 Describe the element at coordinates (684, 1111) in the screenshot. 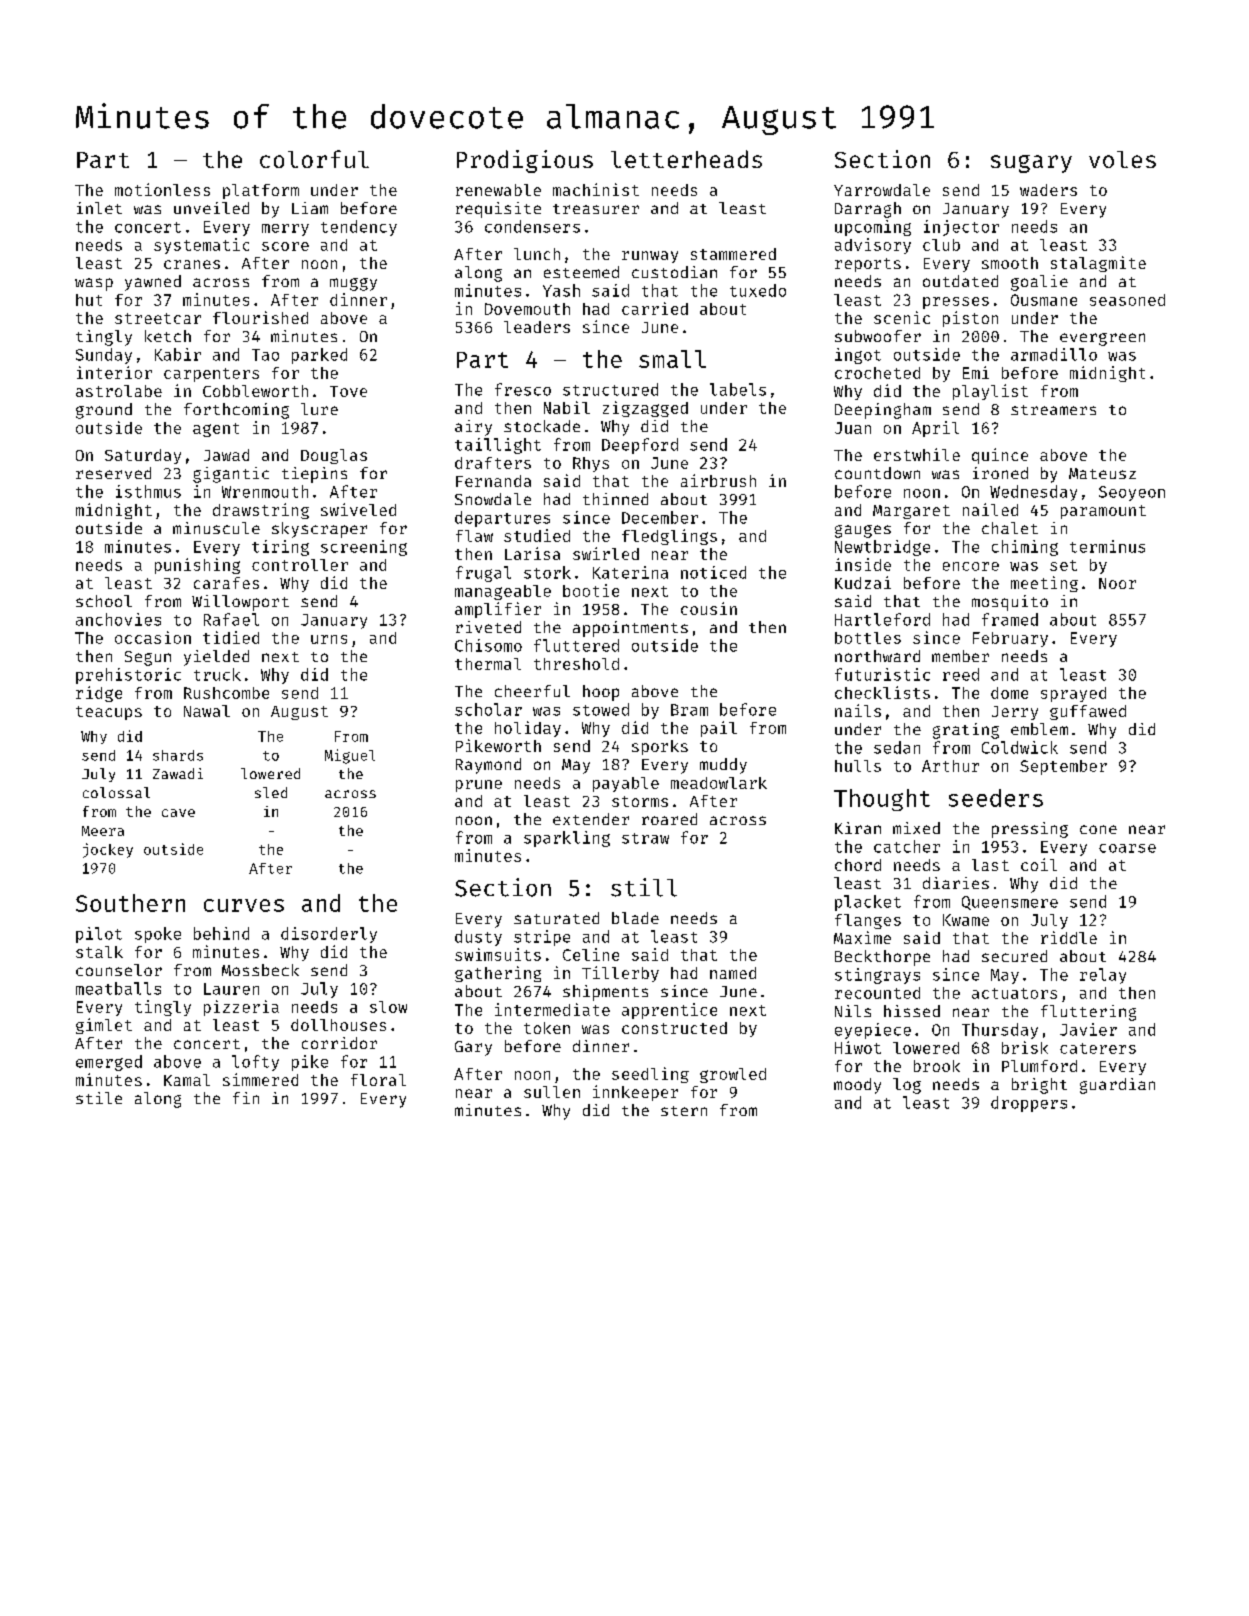

I see `stern` at that location.
